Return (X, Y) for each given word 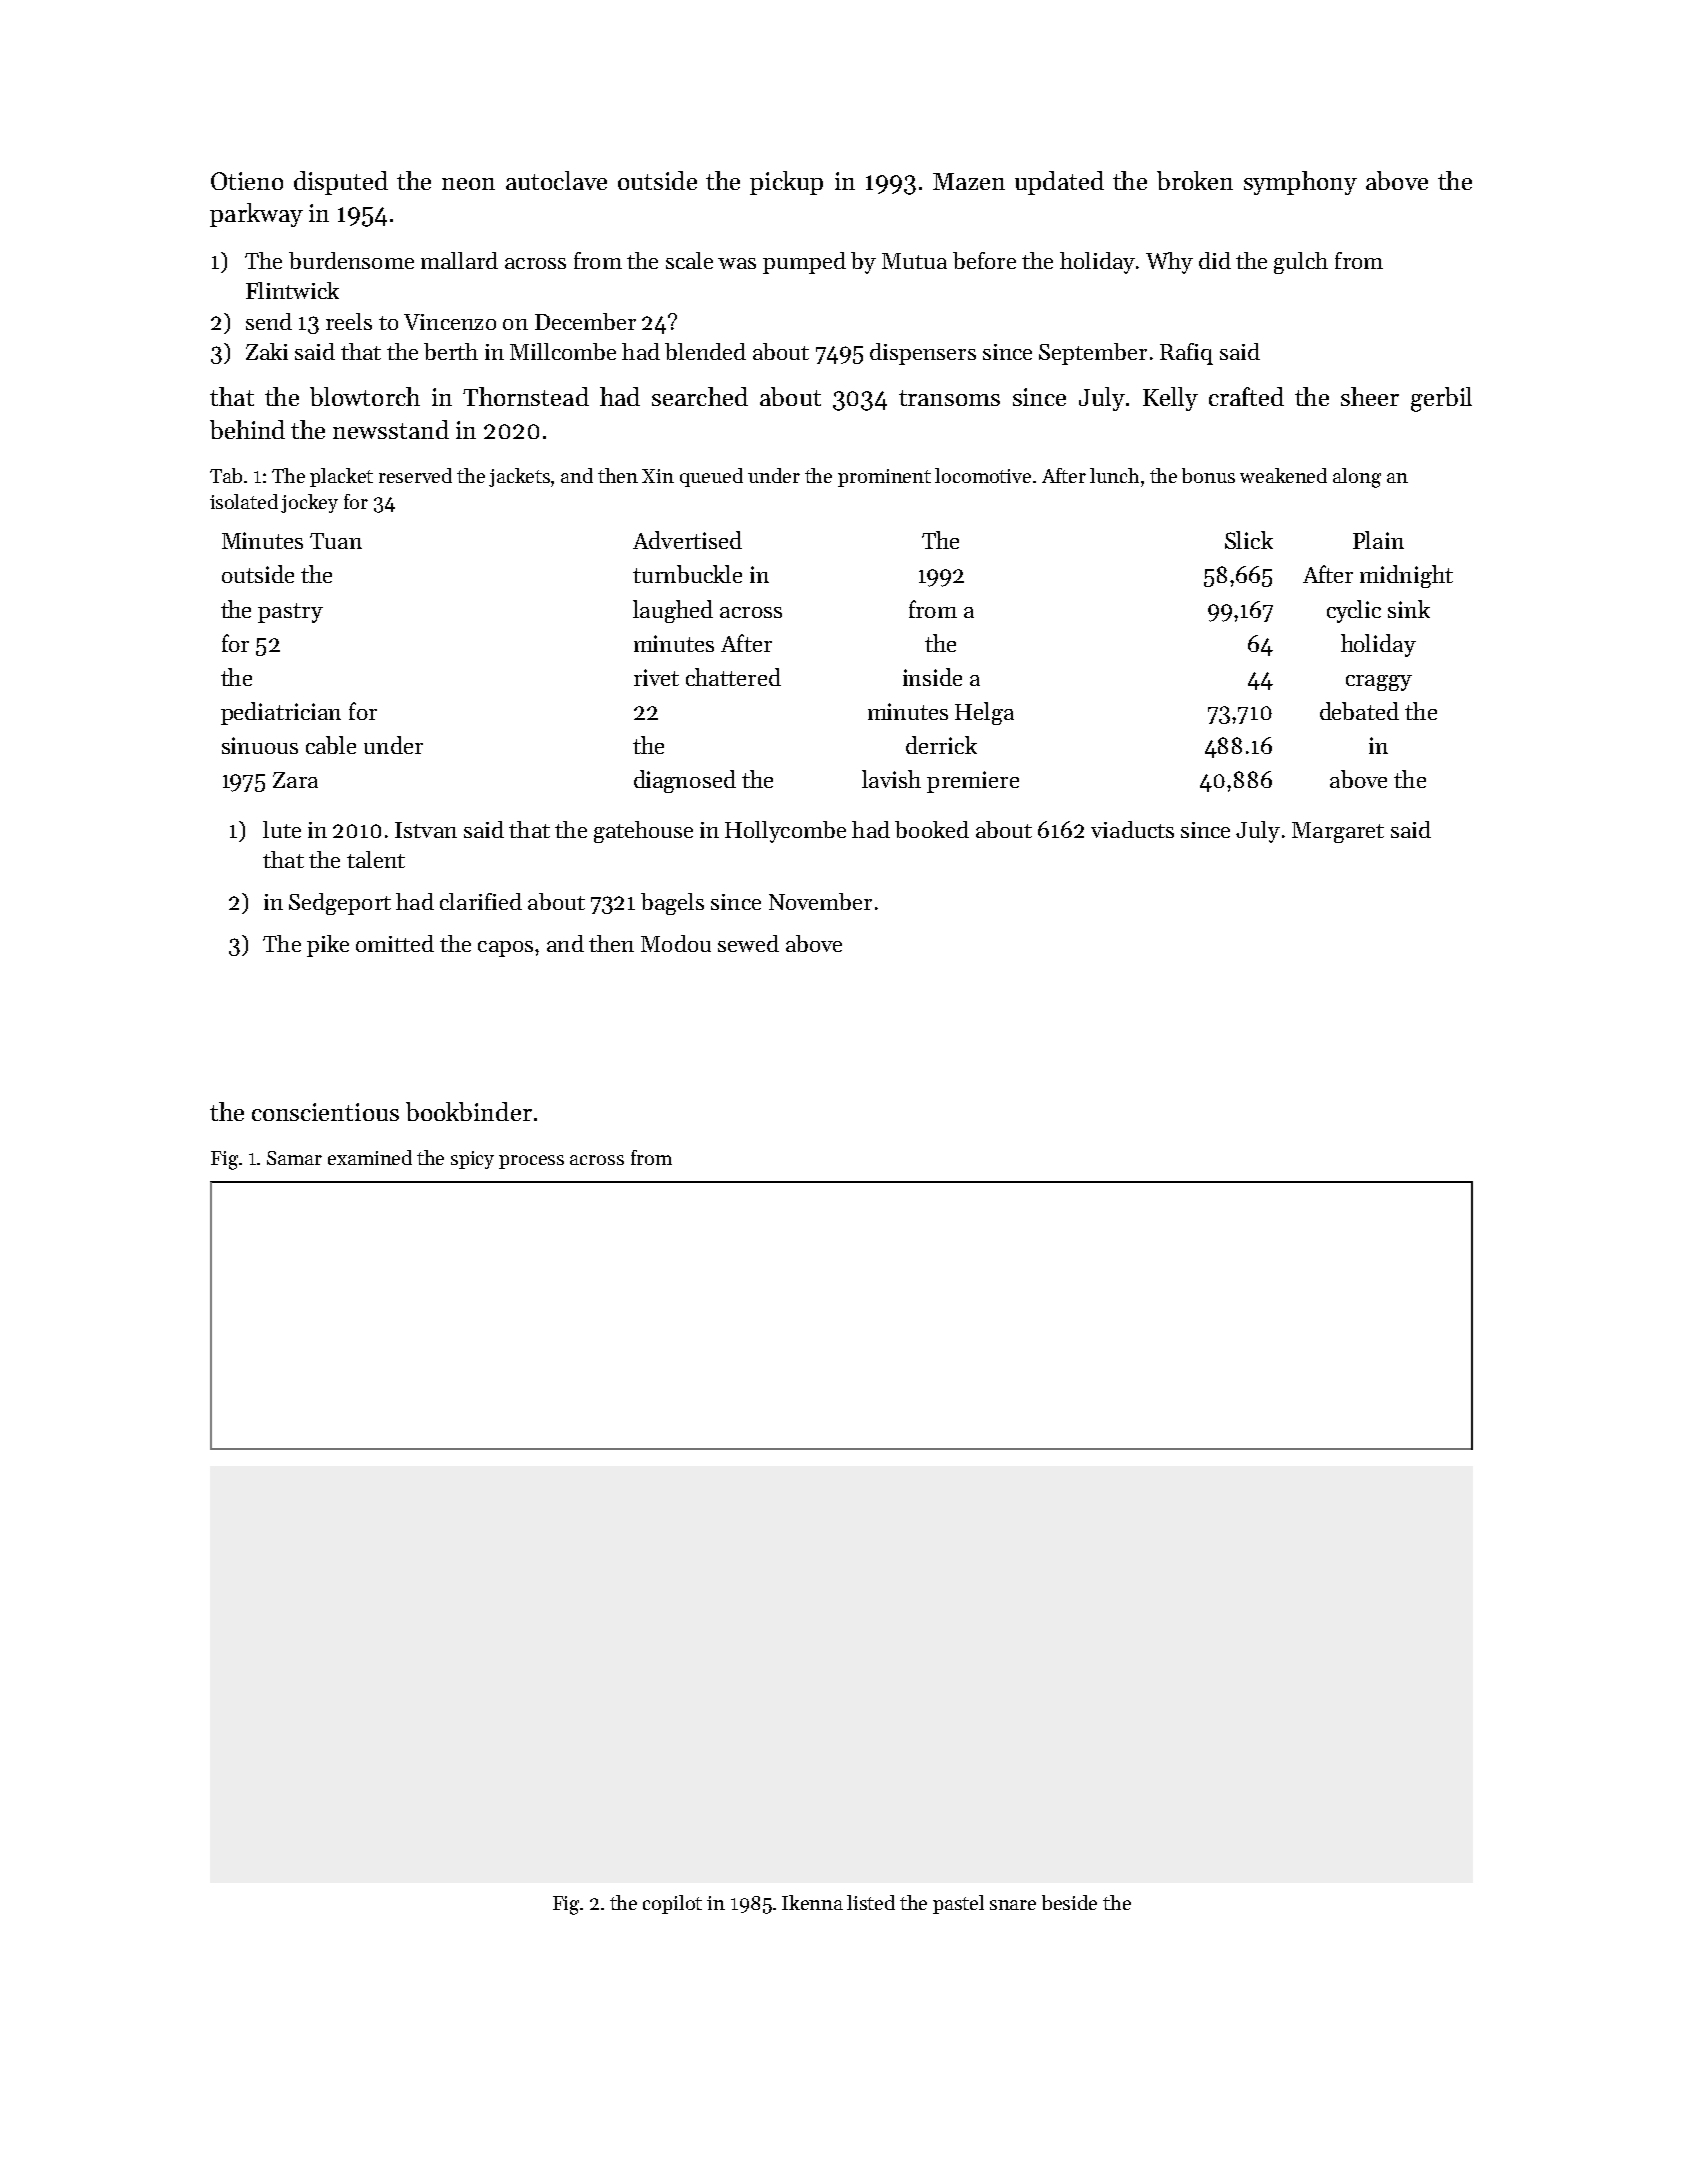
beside (1069, 1902)
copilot (672, 1904)
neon (468, 184)
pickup (786, 183)
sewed (748, 943)
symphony (1300, 183)
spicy (472, 1160)
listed (871, 1902)
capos (505, 949)
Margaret (1338, 832)
